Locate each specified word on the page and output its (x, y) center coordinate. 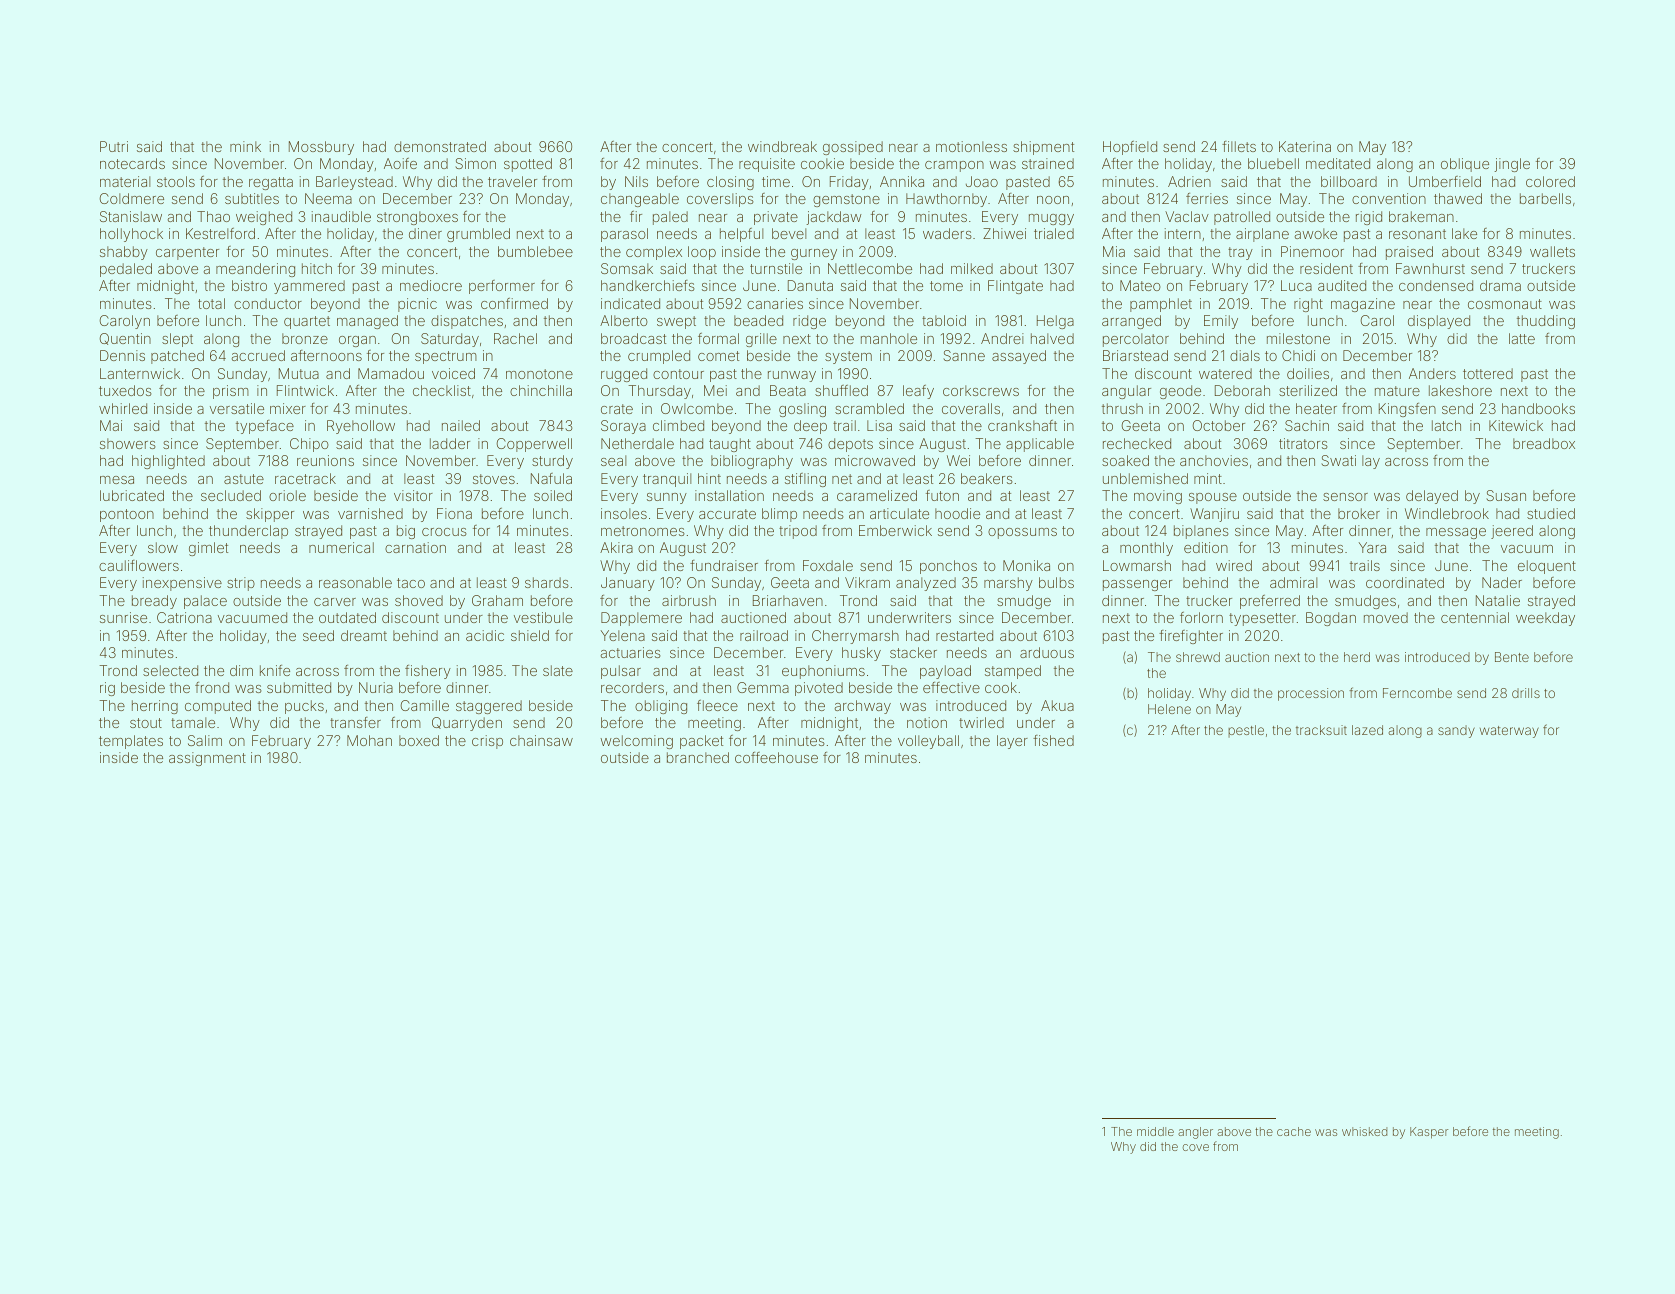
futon (942, 495)
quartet (307, 322)
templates (131, 742)
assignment (207, 759)
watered (1225, 373)
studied (1551, 513)
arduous (1047, 652)
